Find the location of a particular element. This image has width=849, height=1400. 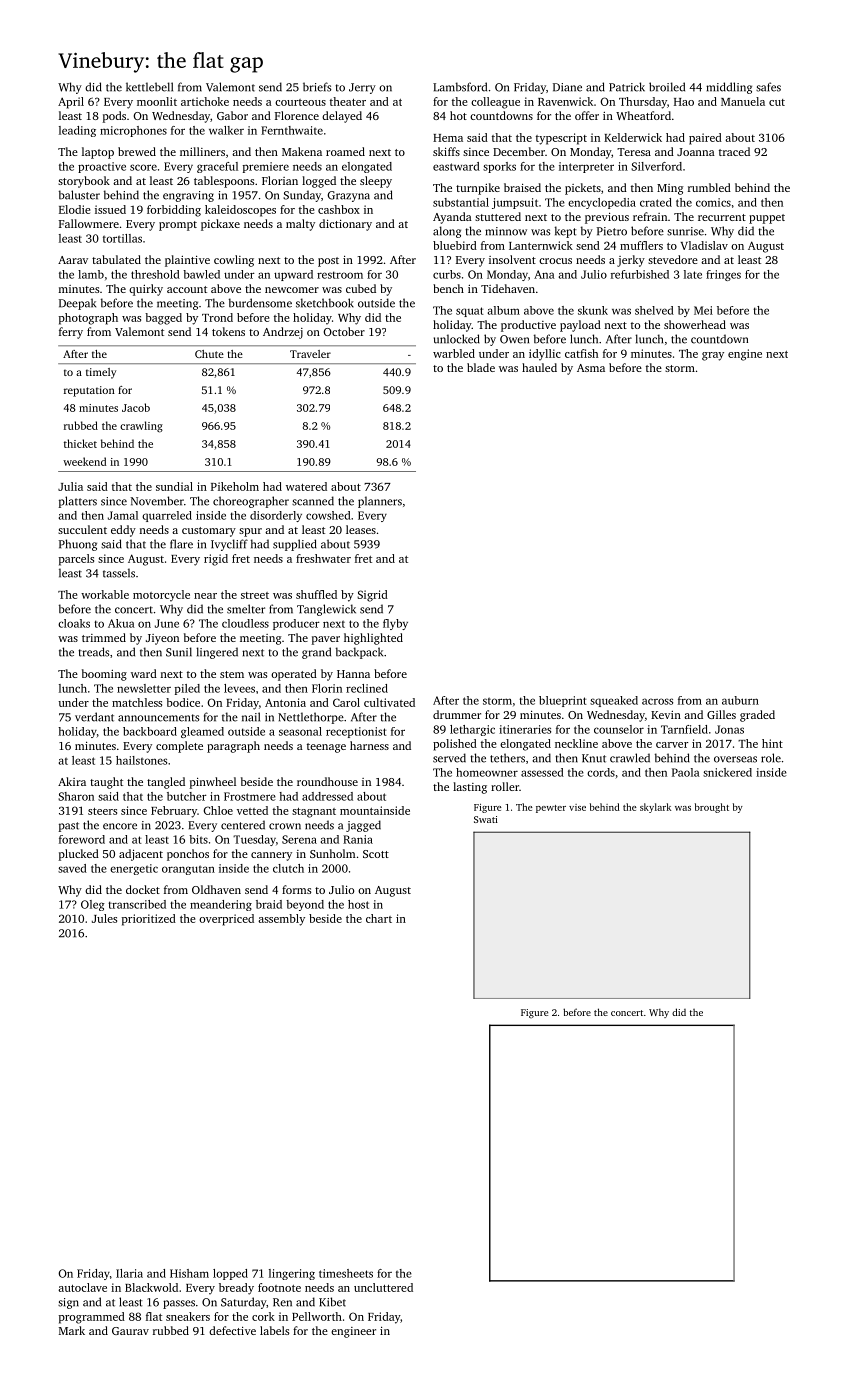

lopped is located at coordinates (230, 1274).
